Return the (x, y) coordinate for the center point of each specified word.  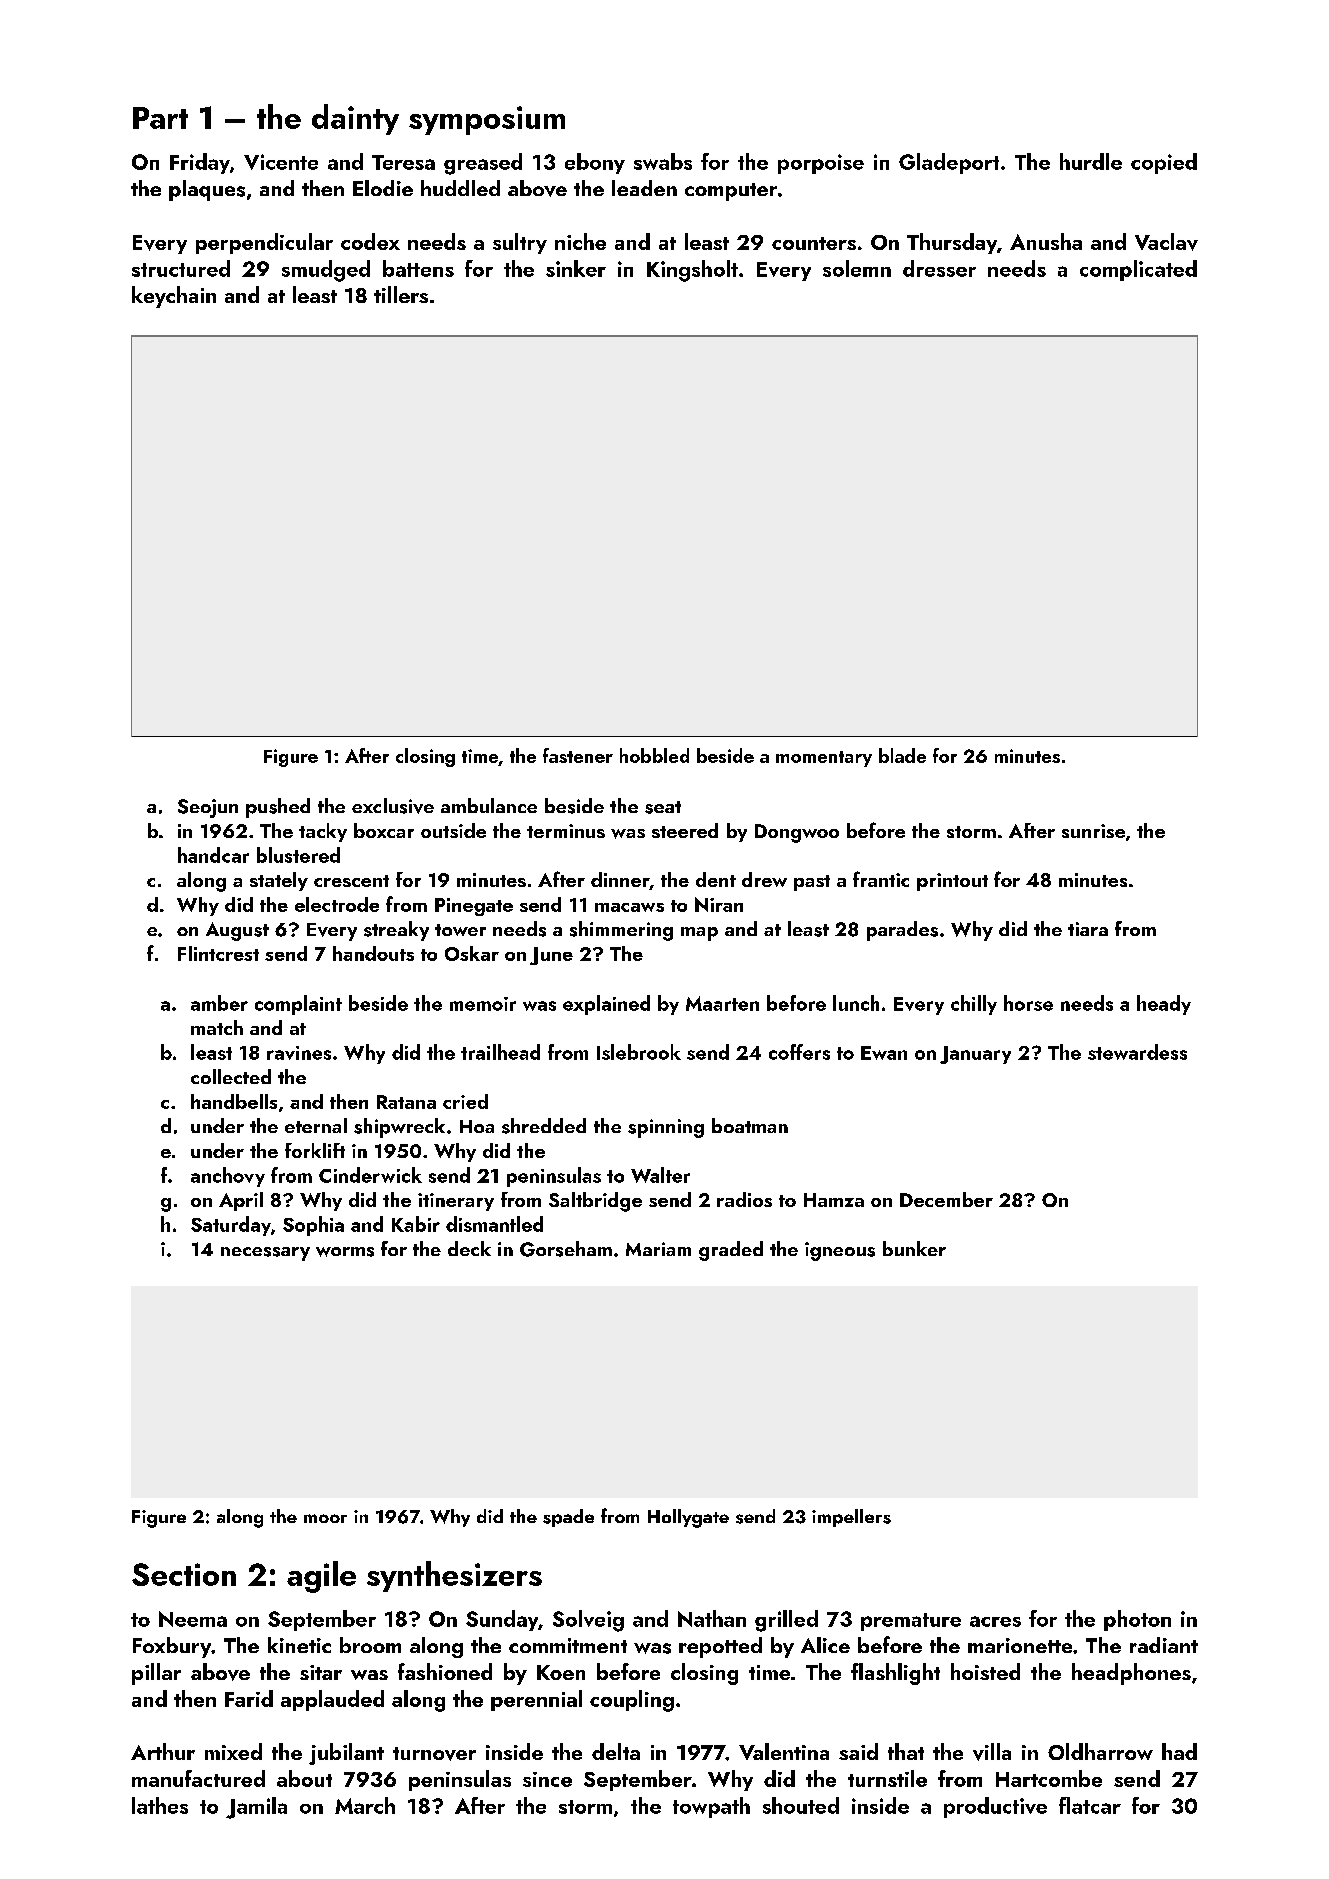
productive (995, 1807)
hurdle (1091, 161)
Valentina (784, 1751)
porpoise (821, 164)
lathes (160, 1805)
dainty (355, 119)
